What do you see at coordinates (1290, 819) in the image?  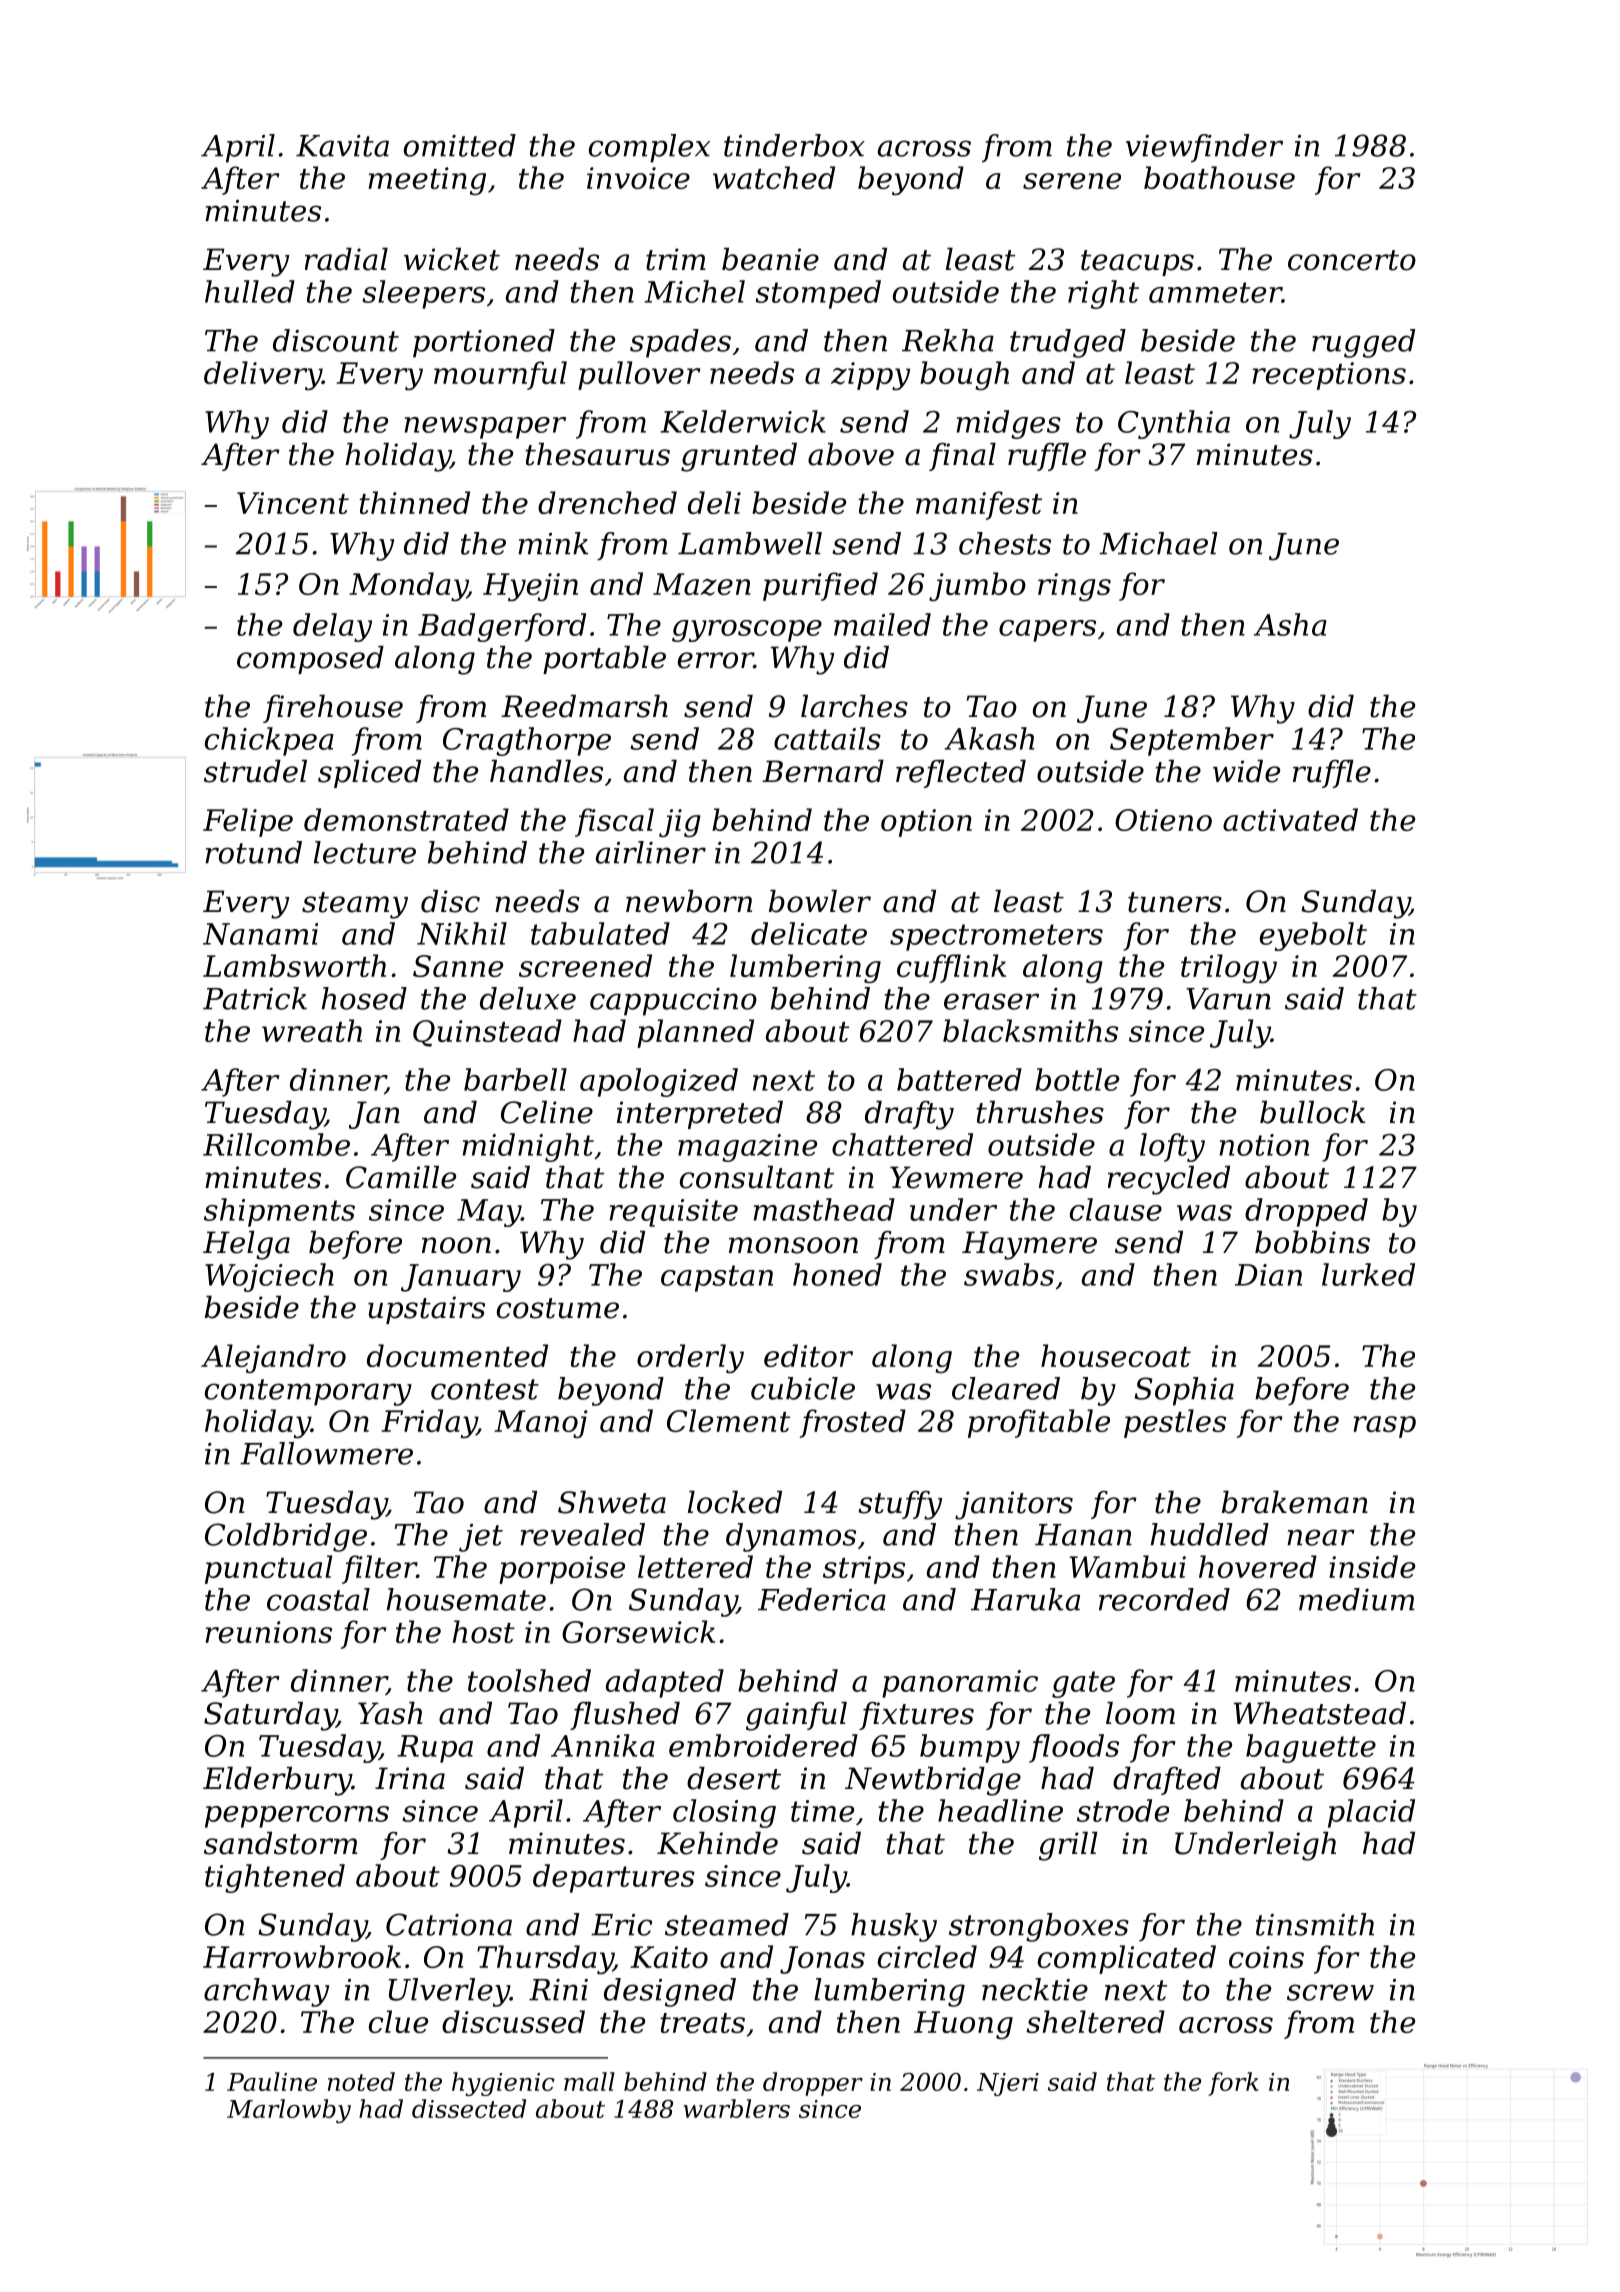 I see `activated` at bounding box center [1290, 819].
